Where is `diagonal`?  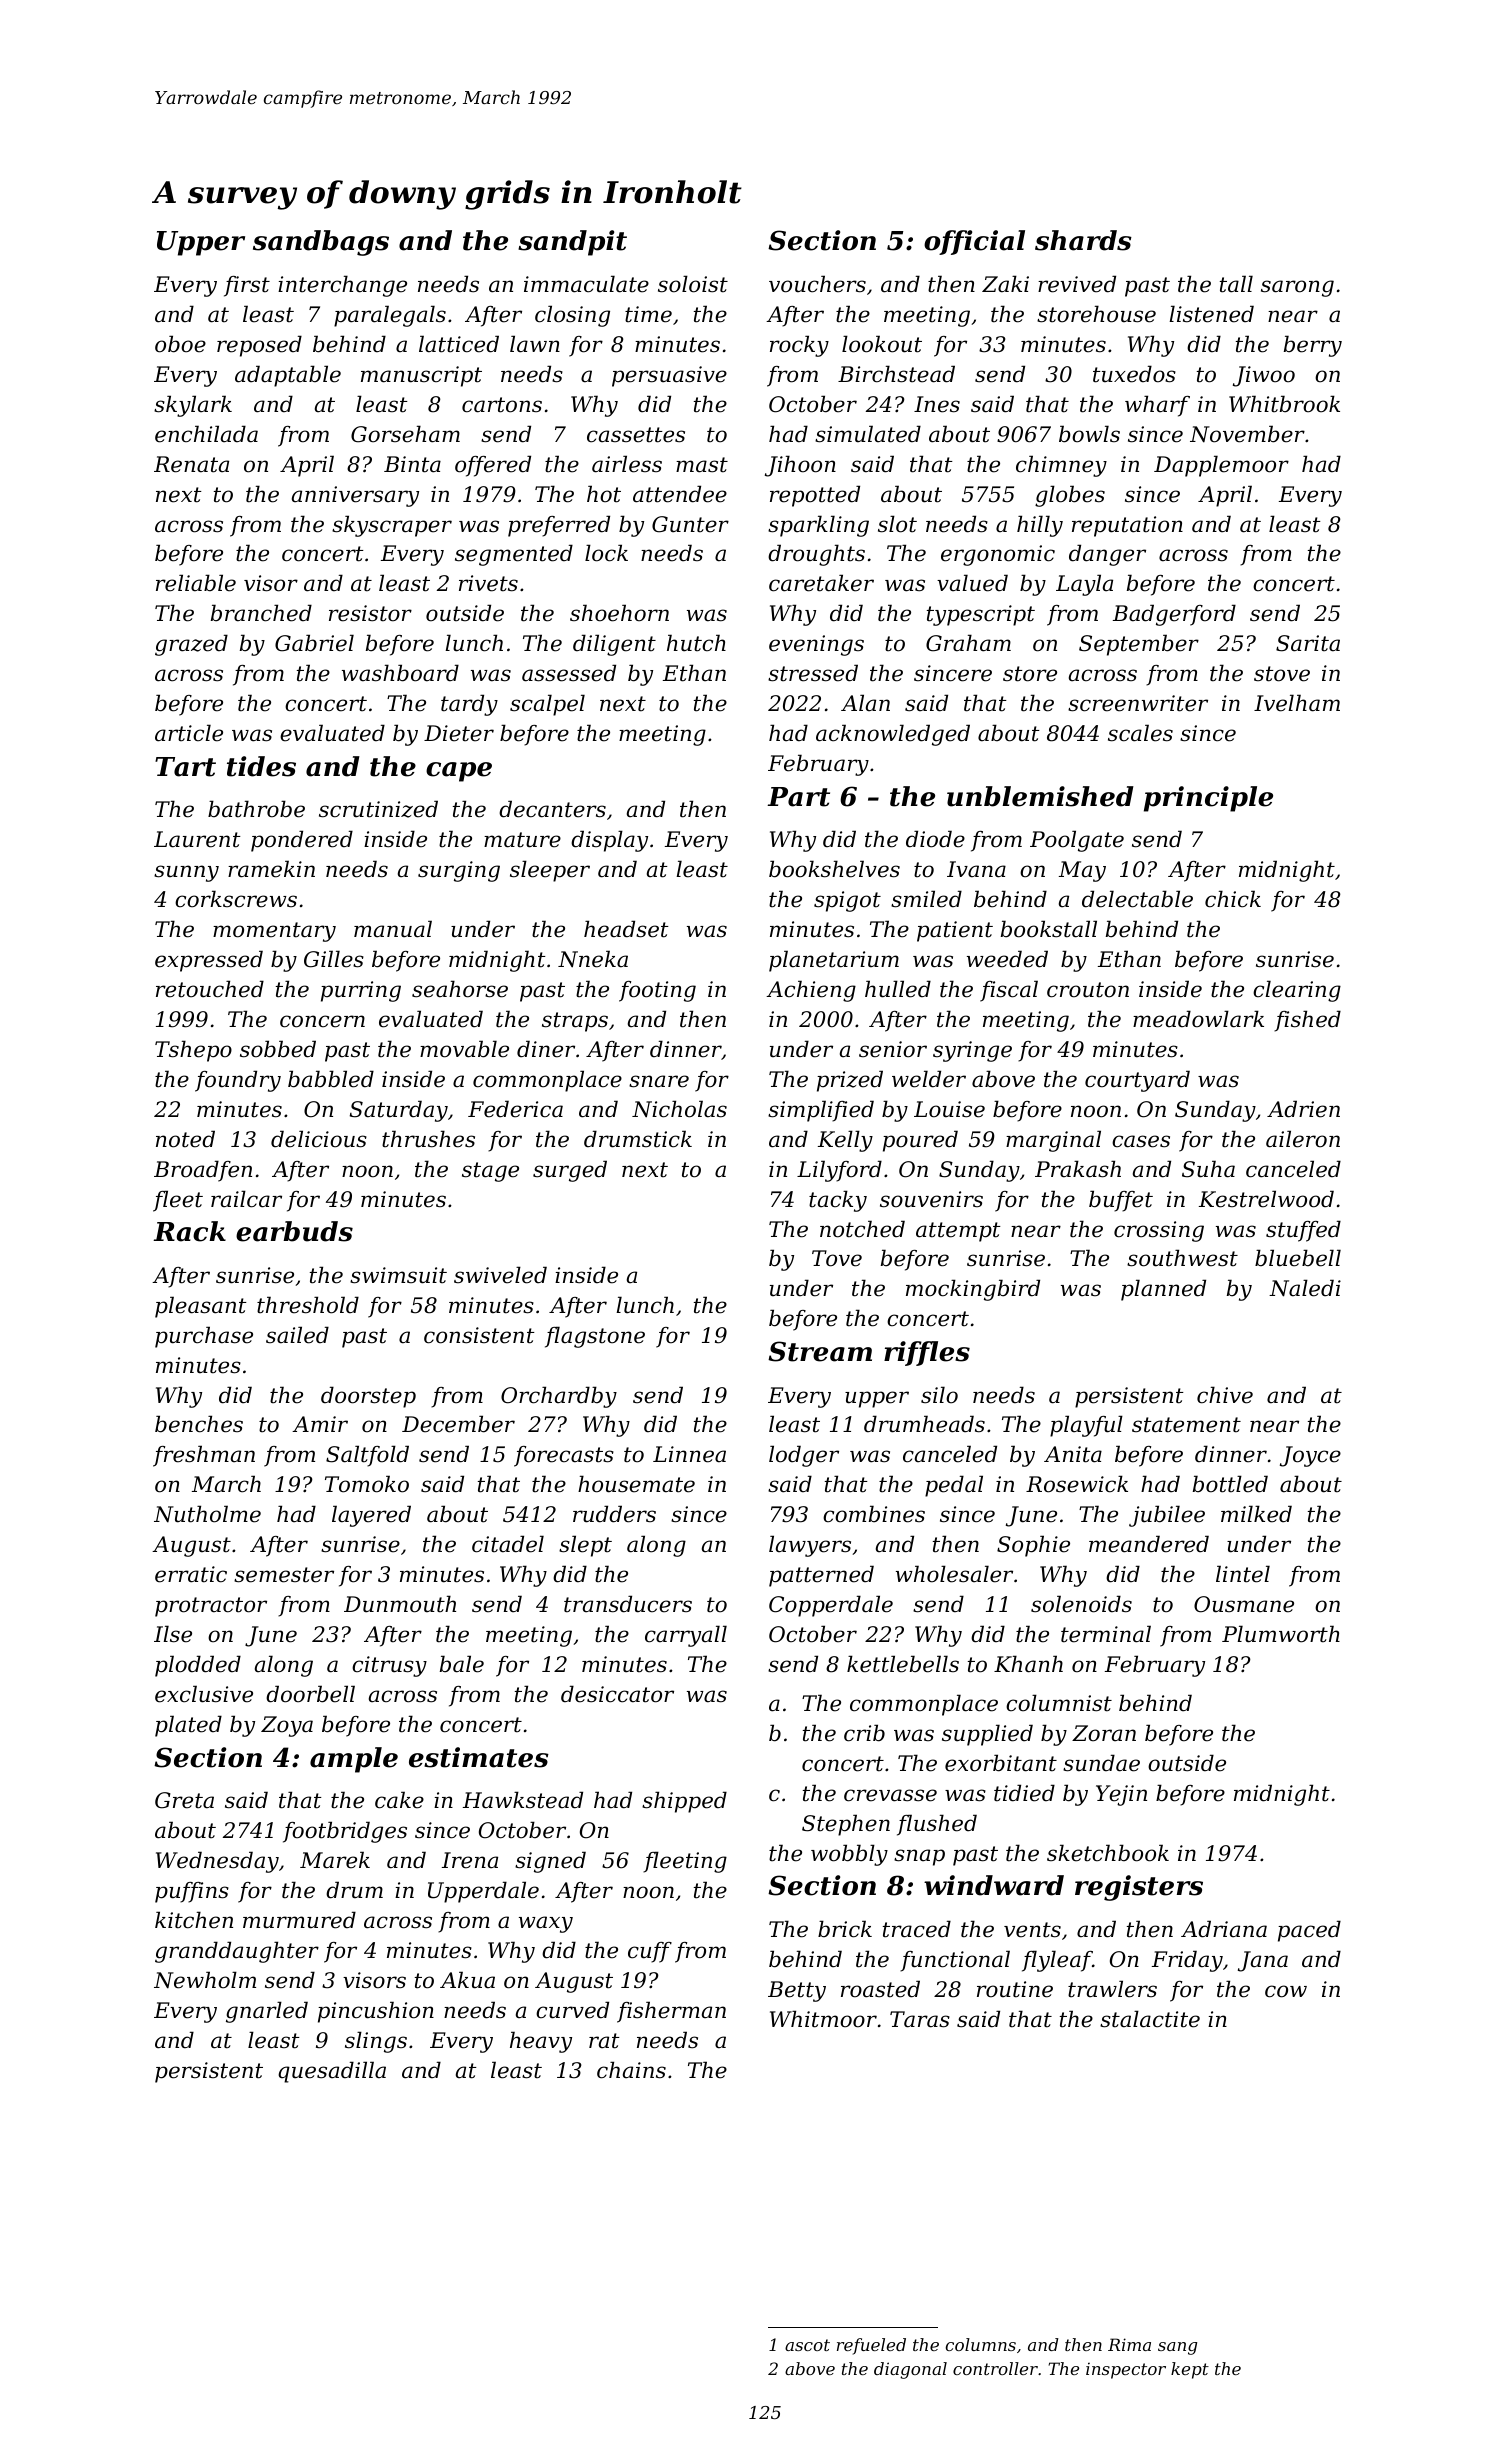 diagonal is located at coordinates (910, 2370).
